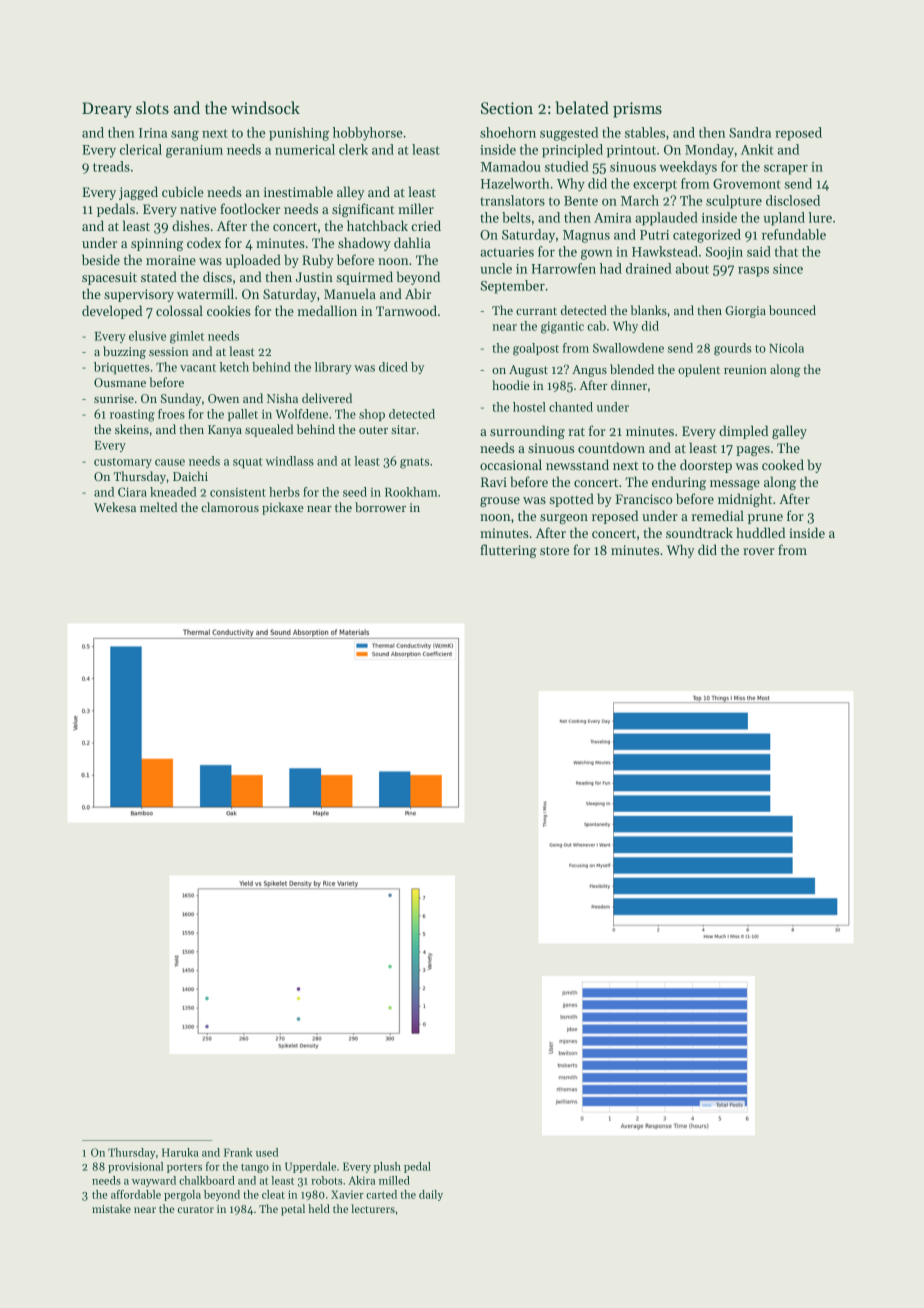 Image resolution: width=924 pixels, height=1308 pixels. I want to click on daily, so click(431, 1195).
